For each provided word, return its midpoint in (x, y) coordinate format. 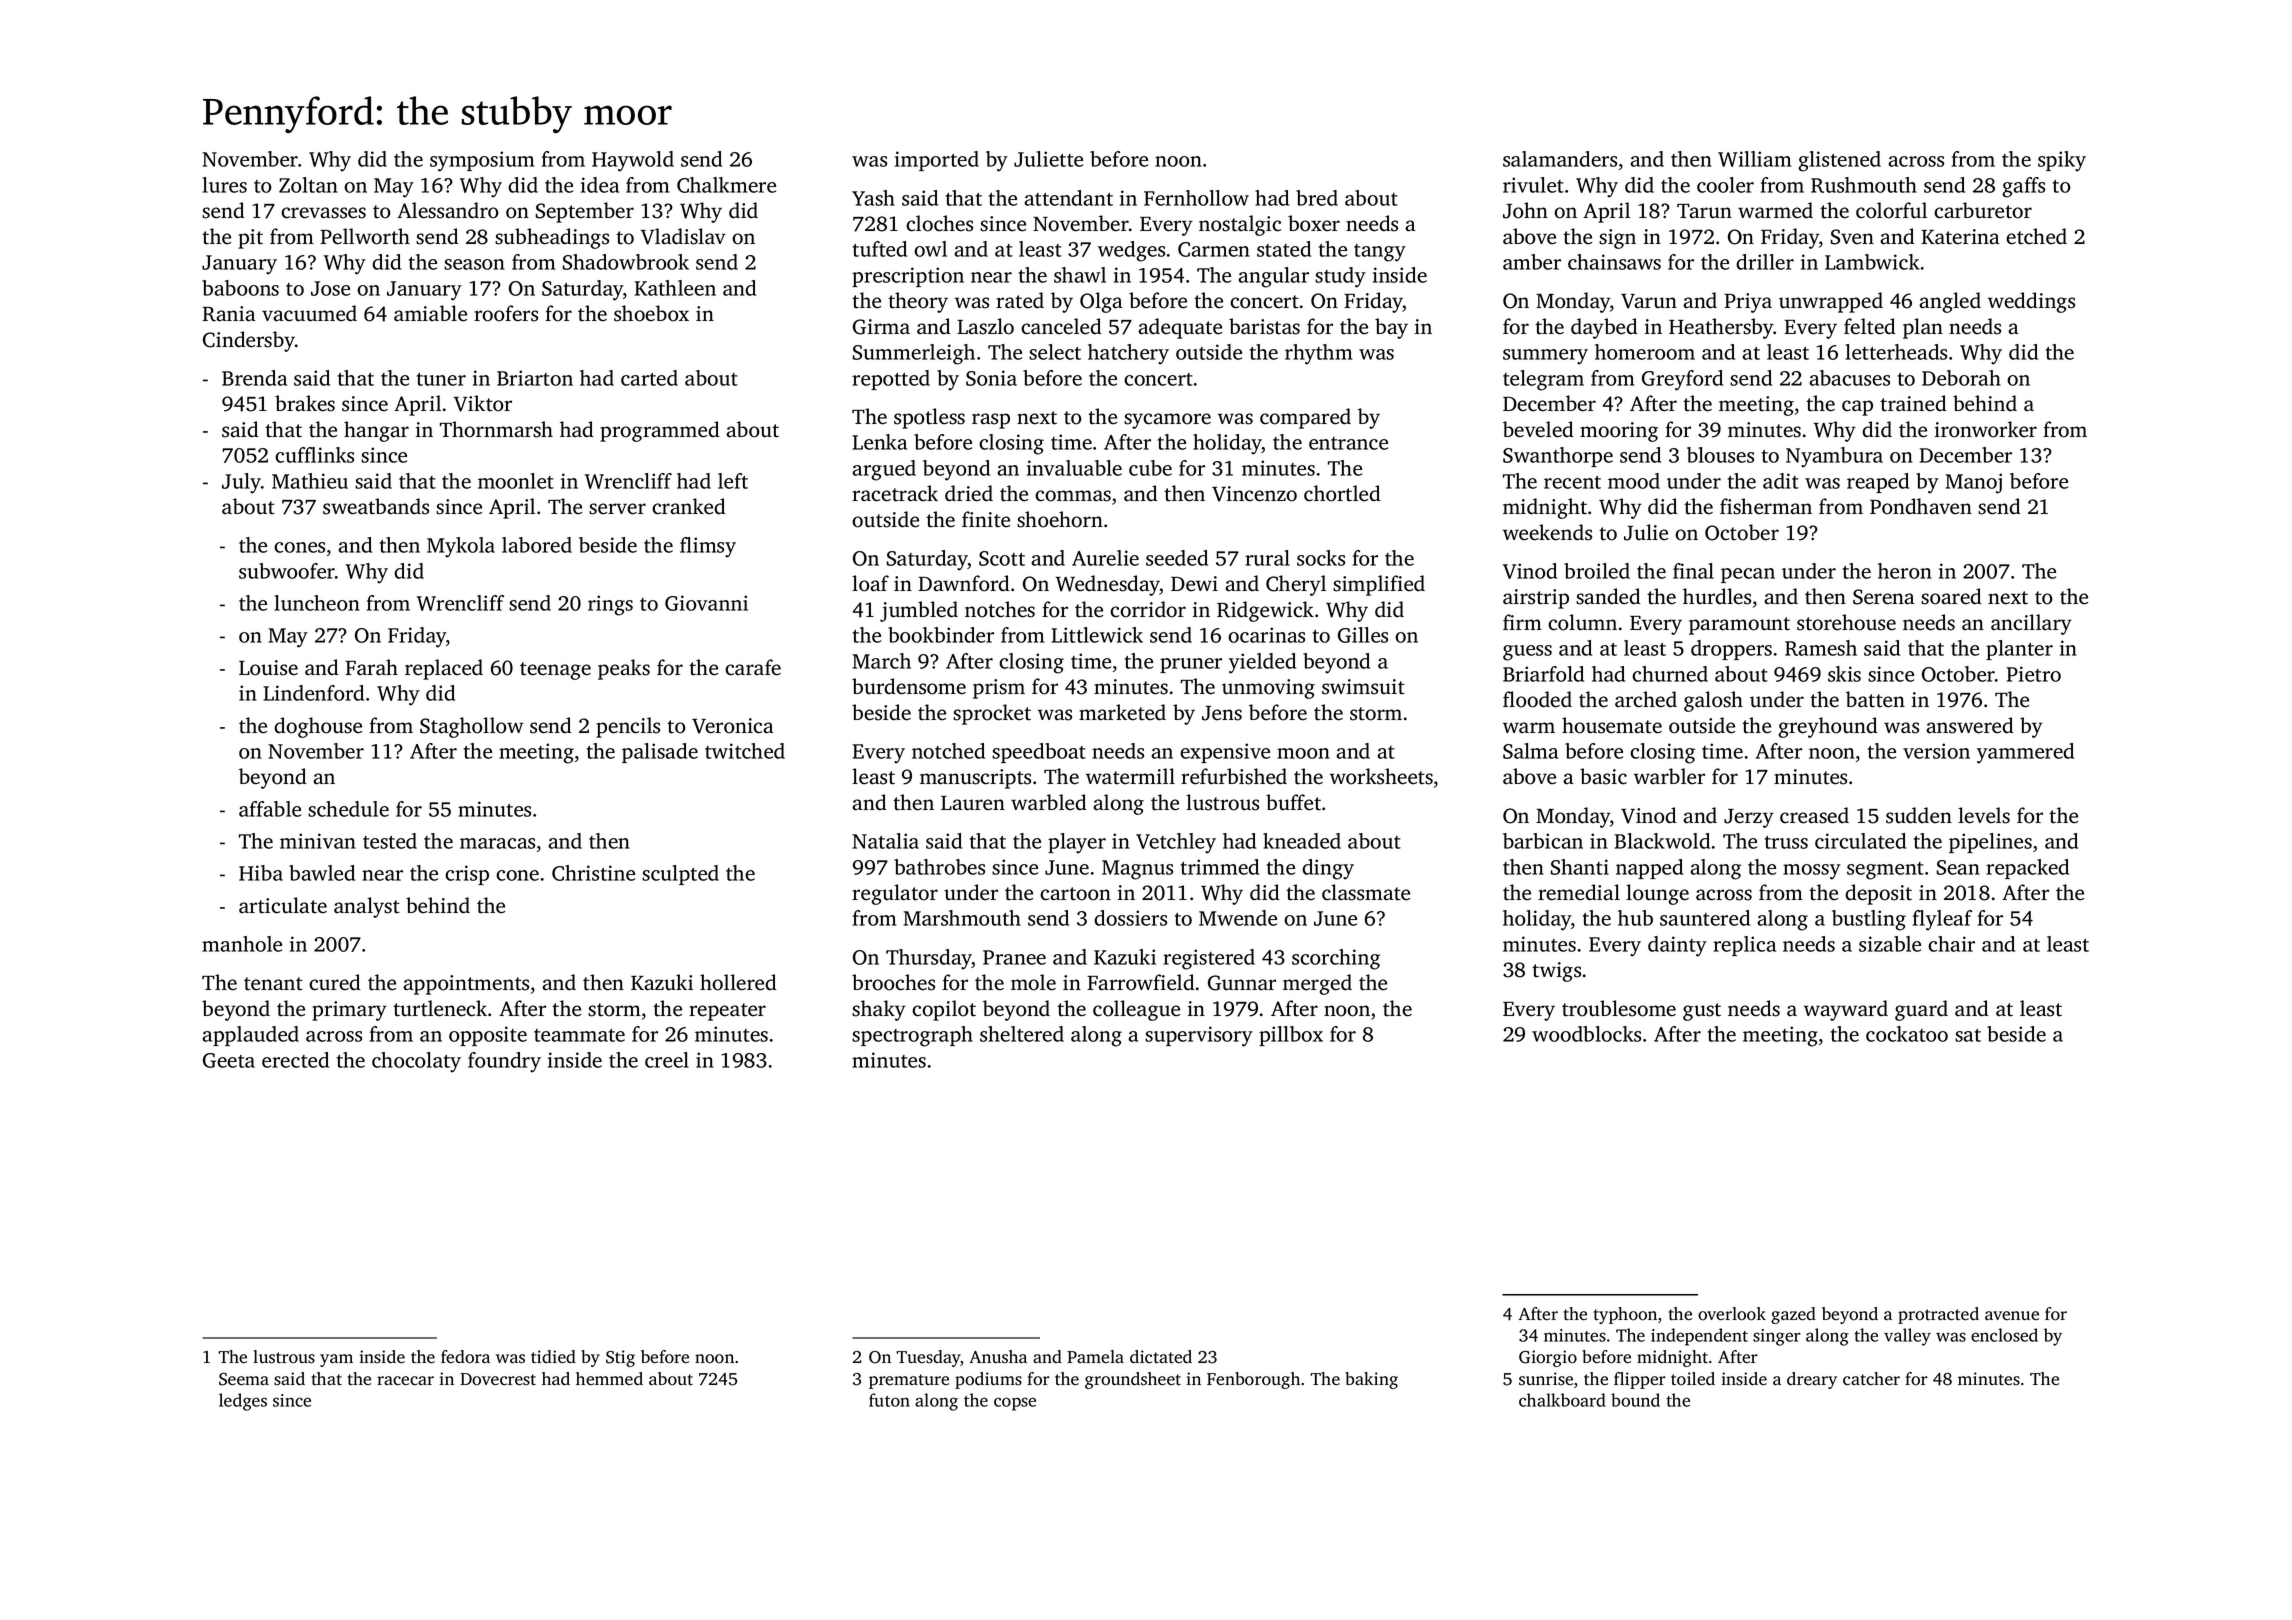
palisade (660, 753)
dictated (1161, 1356)
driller (1765, 262)
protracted (1938, 1315)
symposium (482, 161)
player (1077, 843)
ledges (243, 1402)
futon (889, 1400)
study (1340, 277)
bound (1635, 1400)
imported (937, 161)
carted (649, 378)
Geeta (229, 1060)
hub (1635, 918)
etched (2036, 236)
